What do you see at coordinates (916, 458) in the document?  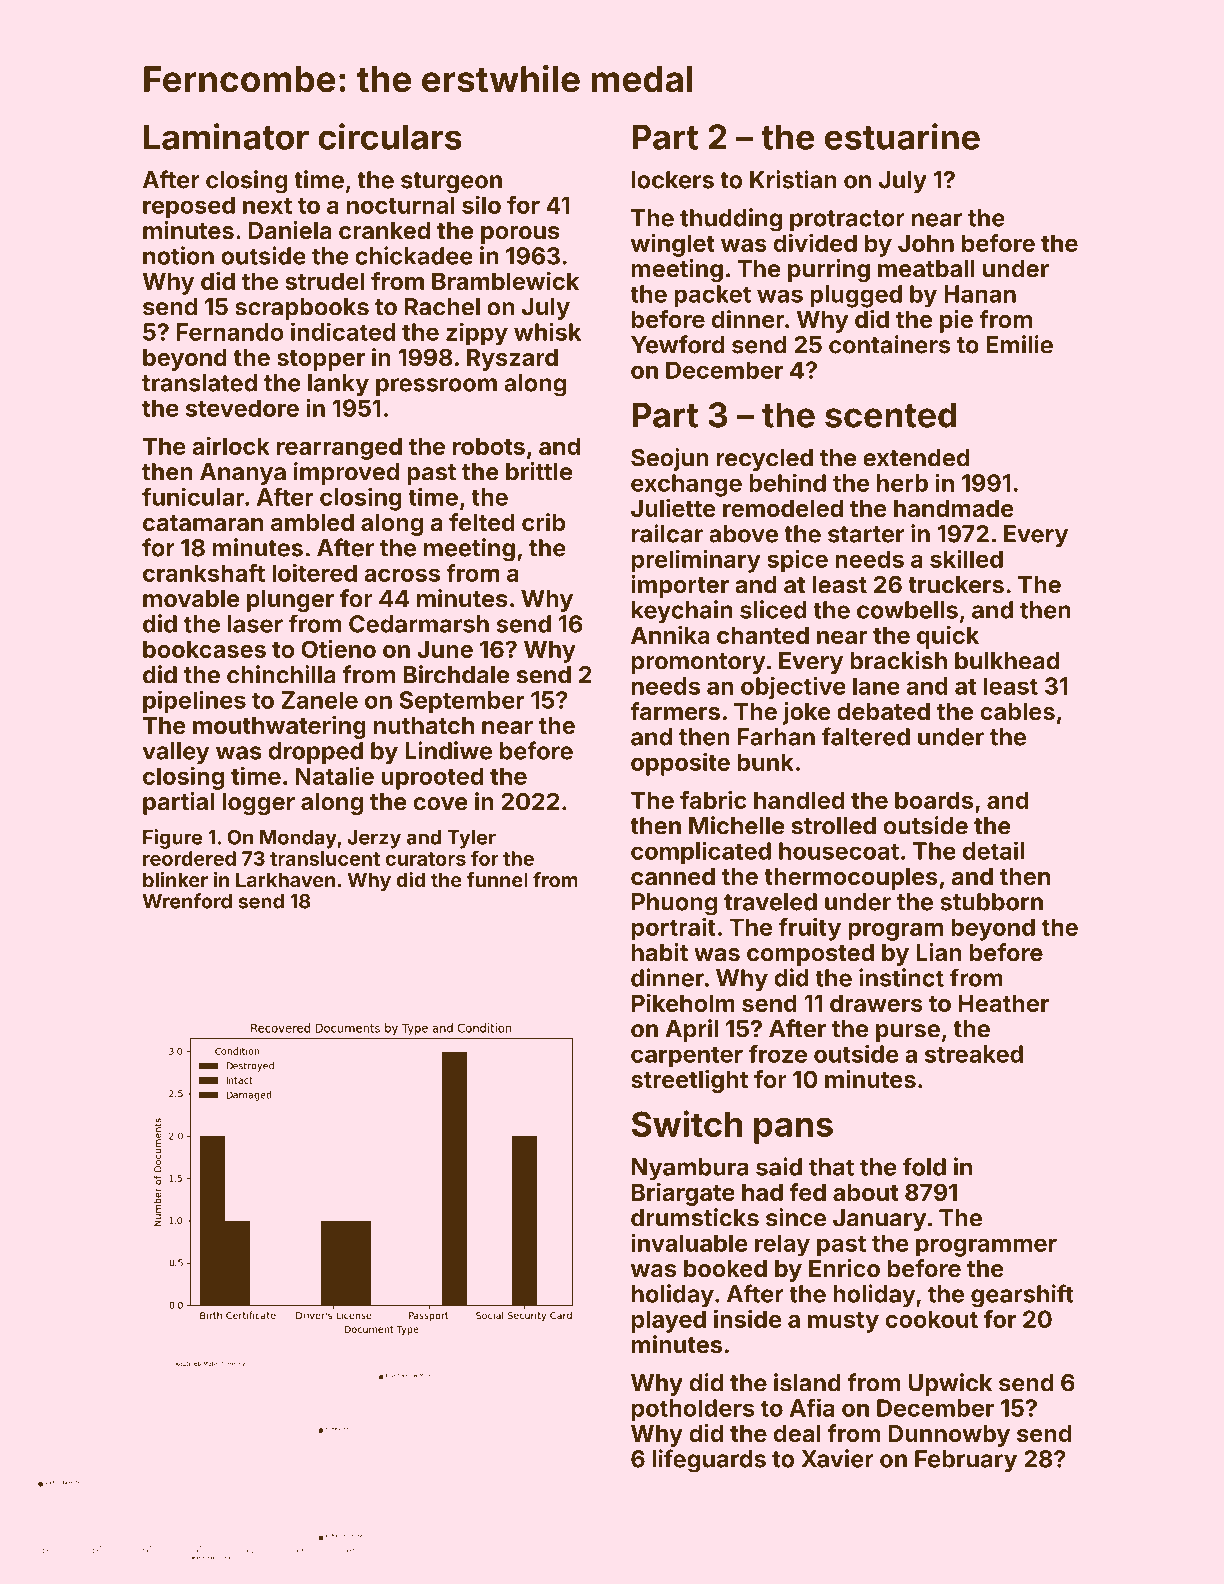 I see `extended` at bounding box center [916, 458].
